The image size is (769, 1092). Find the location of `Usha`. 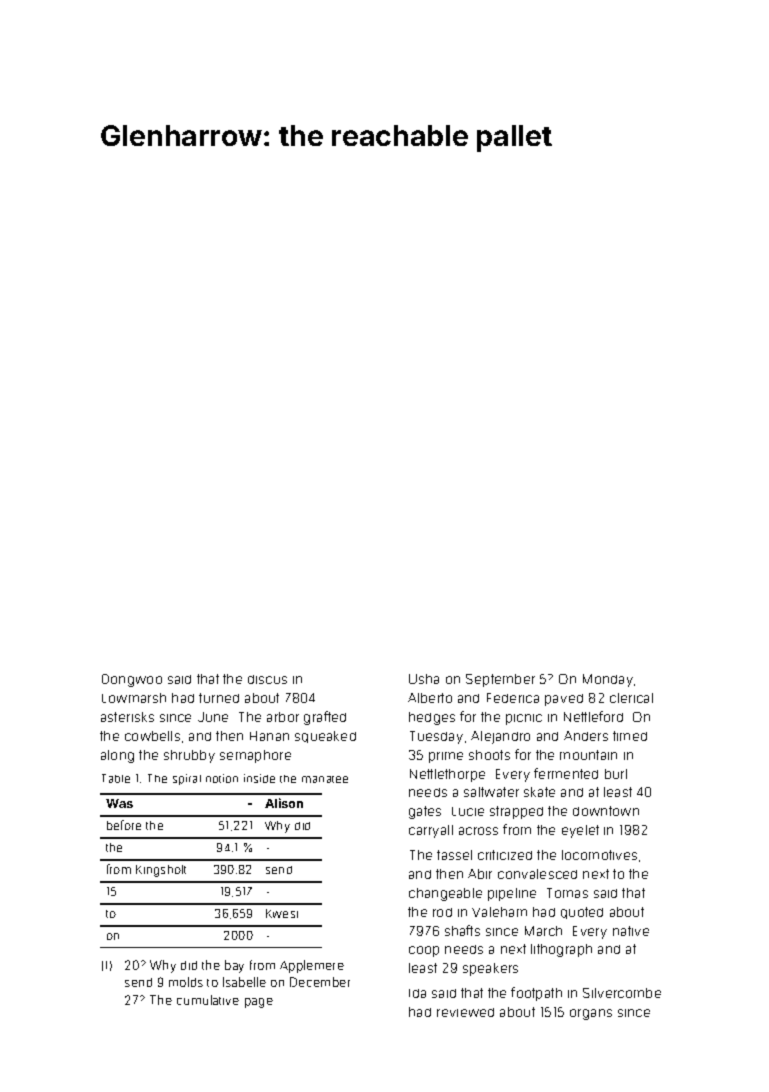

Usha is located at coordinates (424, 679).
